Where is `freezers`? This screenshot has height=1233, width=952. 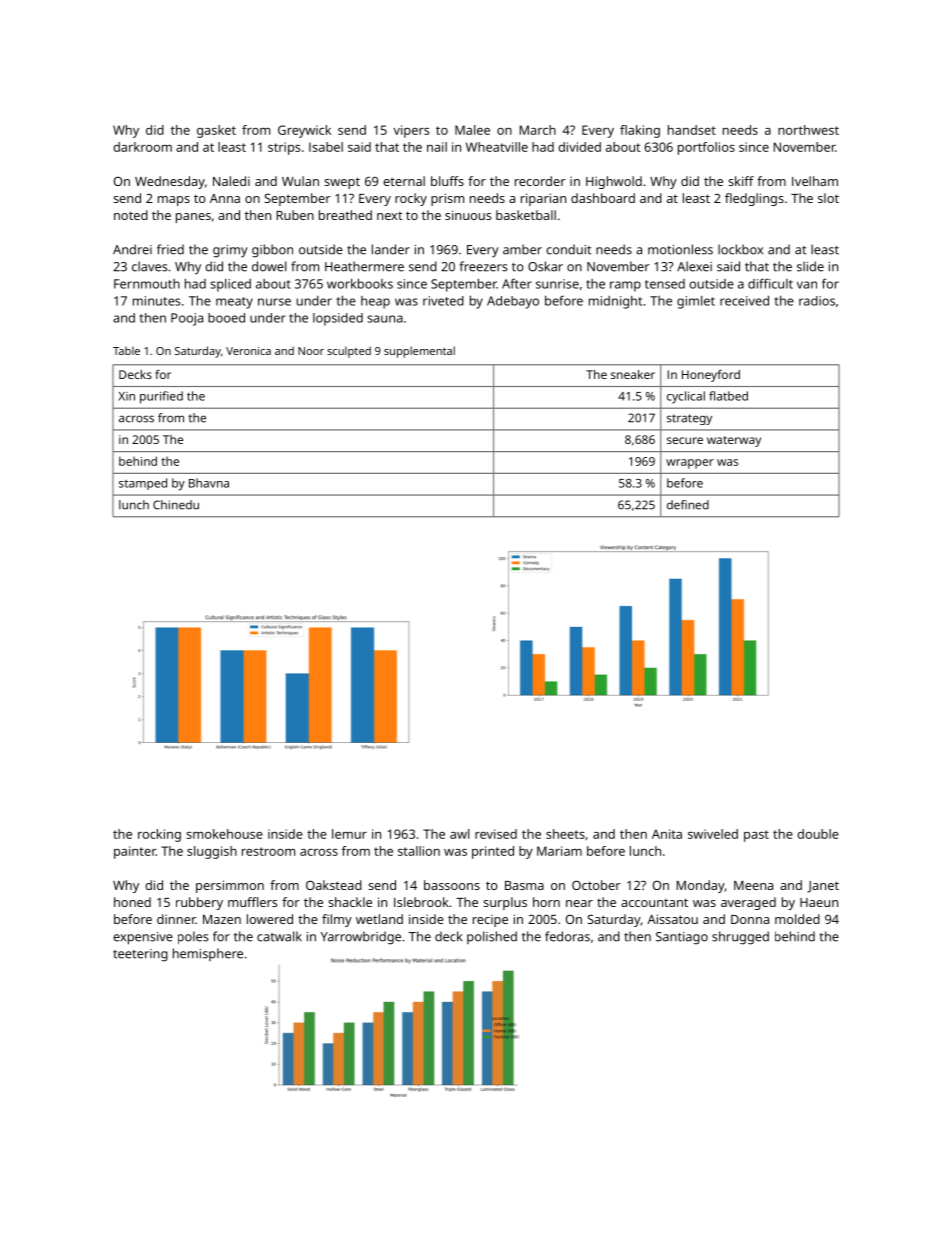 freezers is located at coordinates (483, 266).
